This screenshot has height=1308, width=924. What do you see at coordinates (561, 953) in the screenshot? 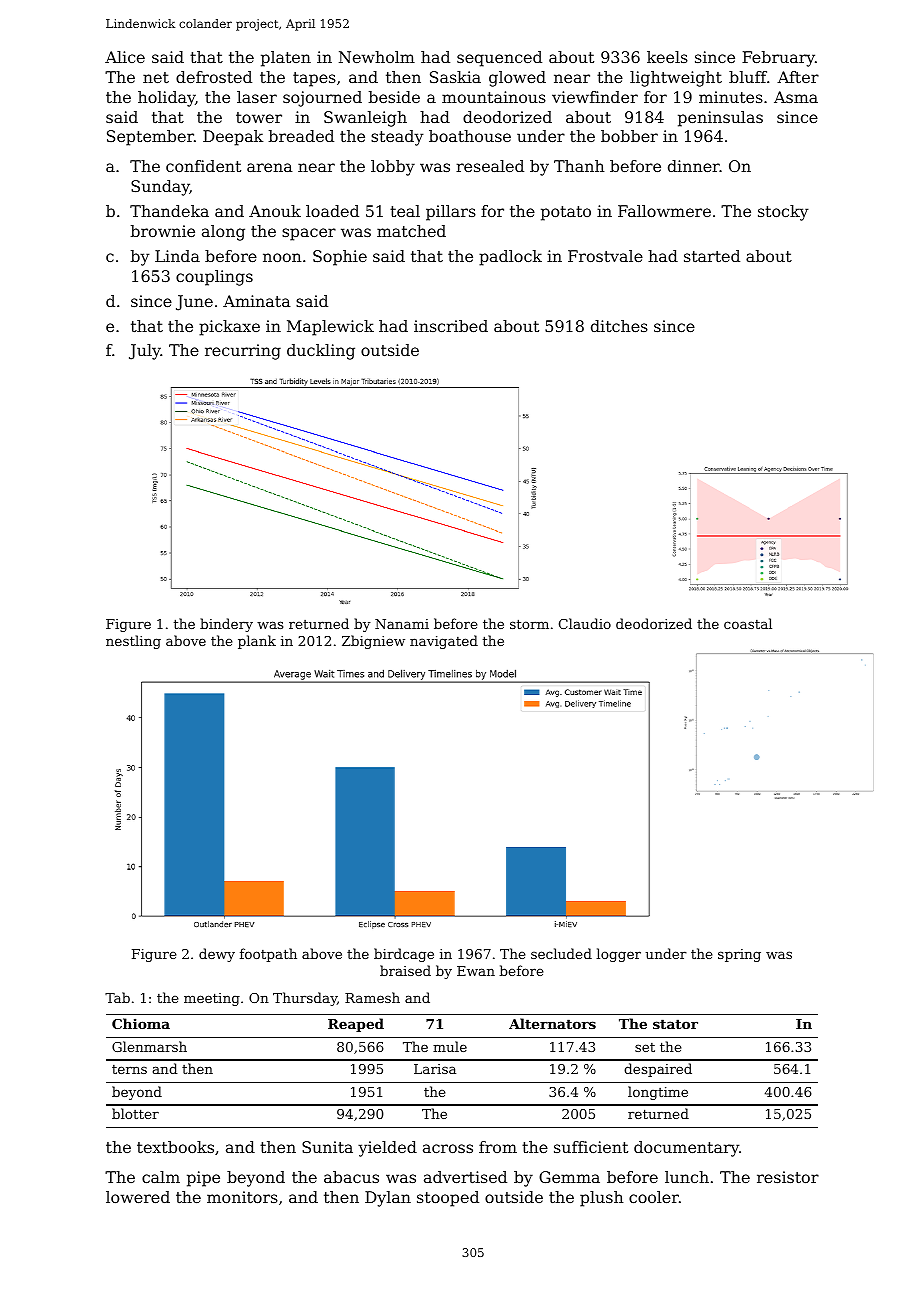
I see `secluded` at bounding box center [561, 953].
